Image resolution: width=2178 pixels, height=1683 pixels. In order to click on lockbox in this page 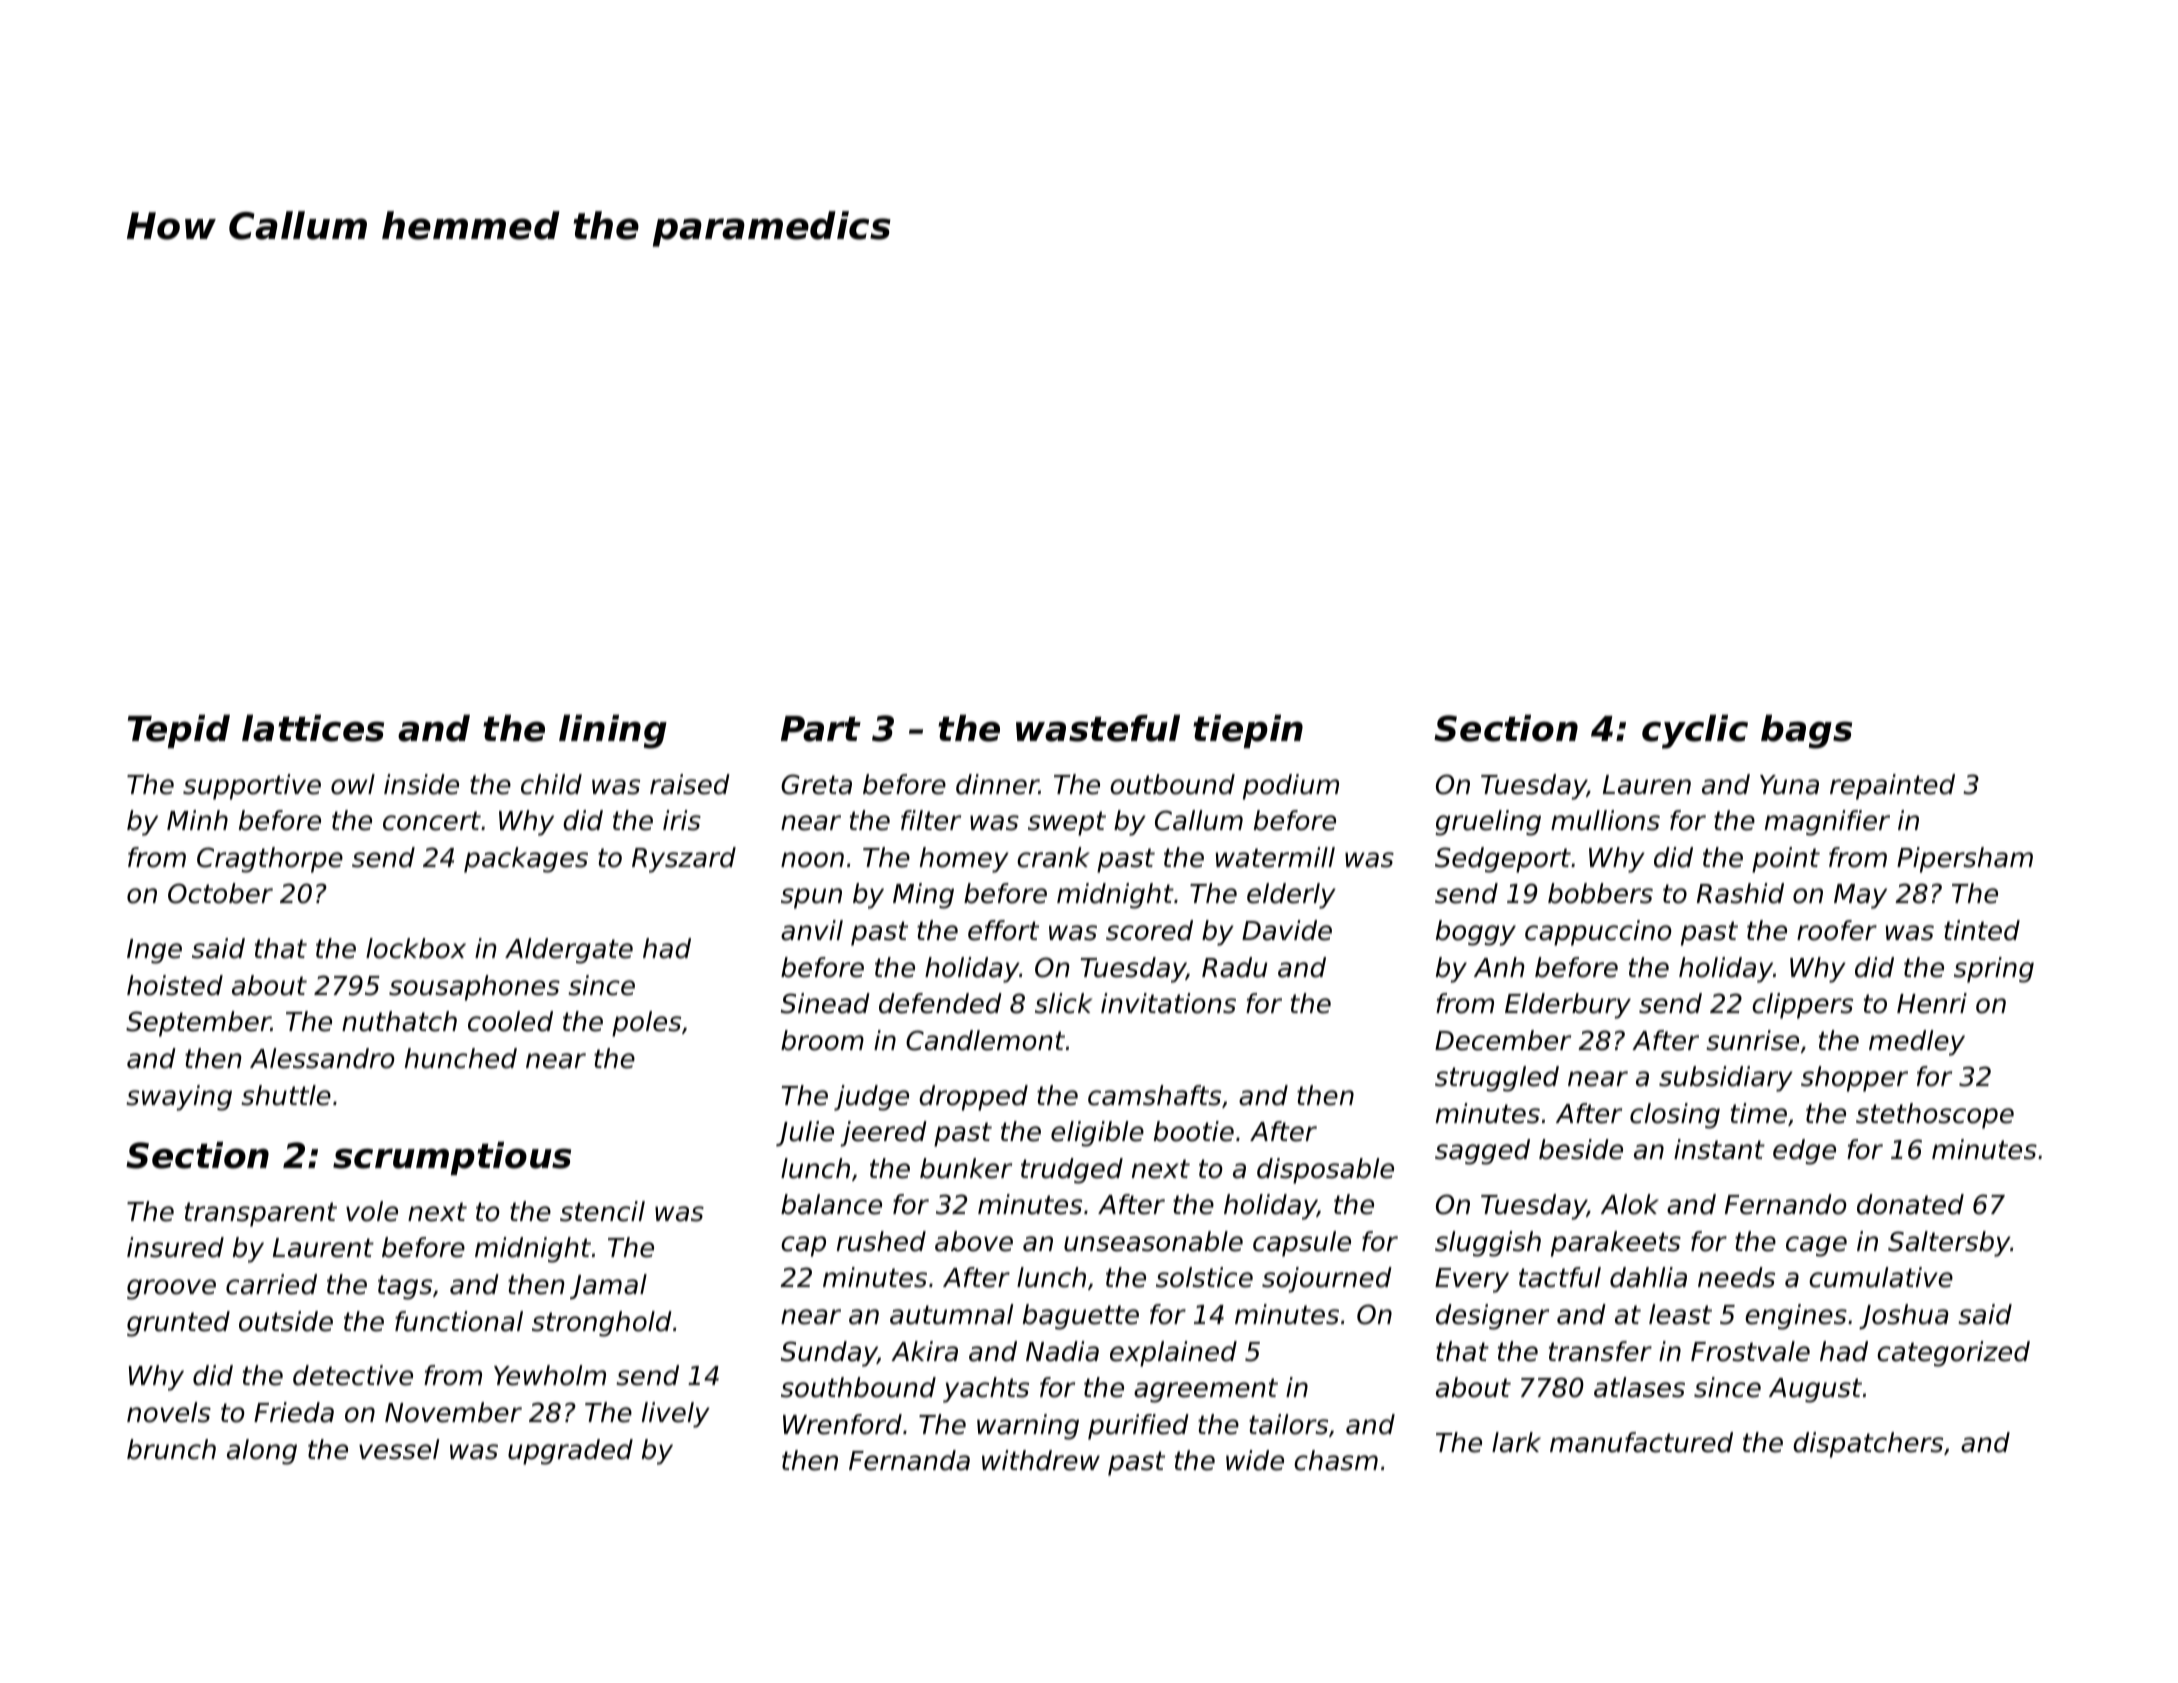, I will do `click(416, 948)`.
